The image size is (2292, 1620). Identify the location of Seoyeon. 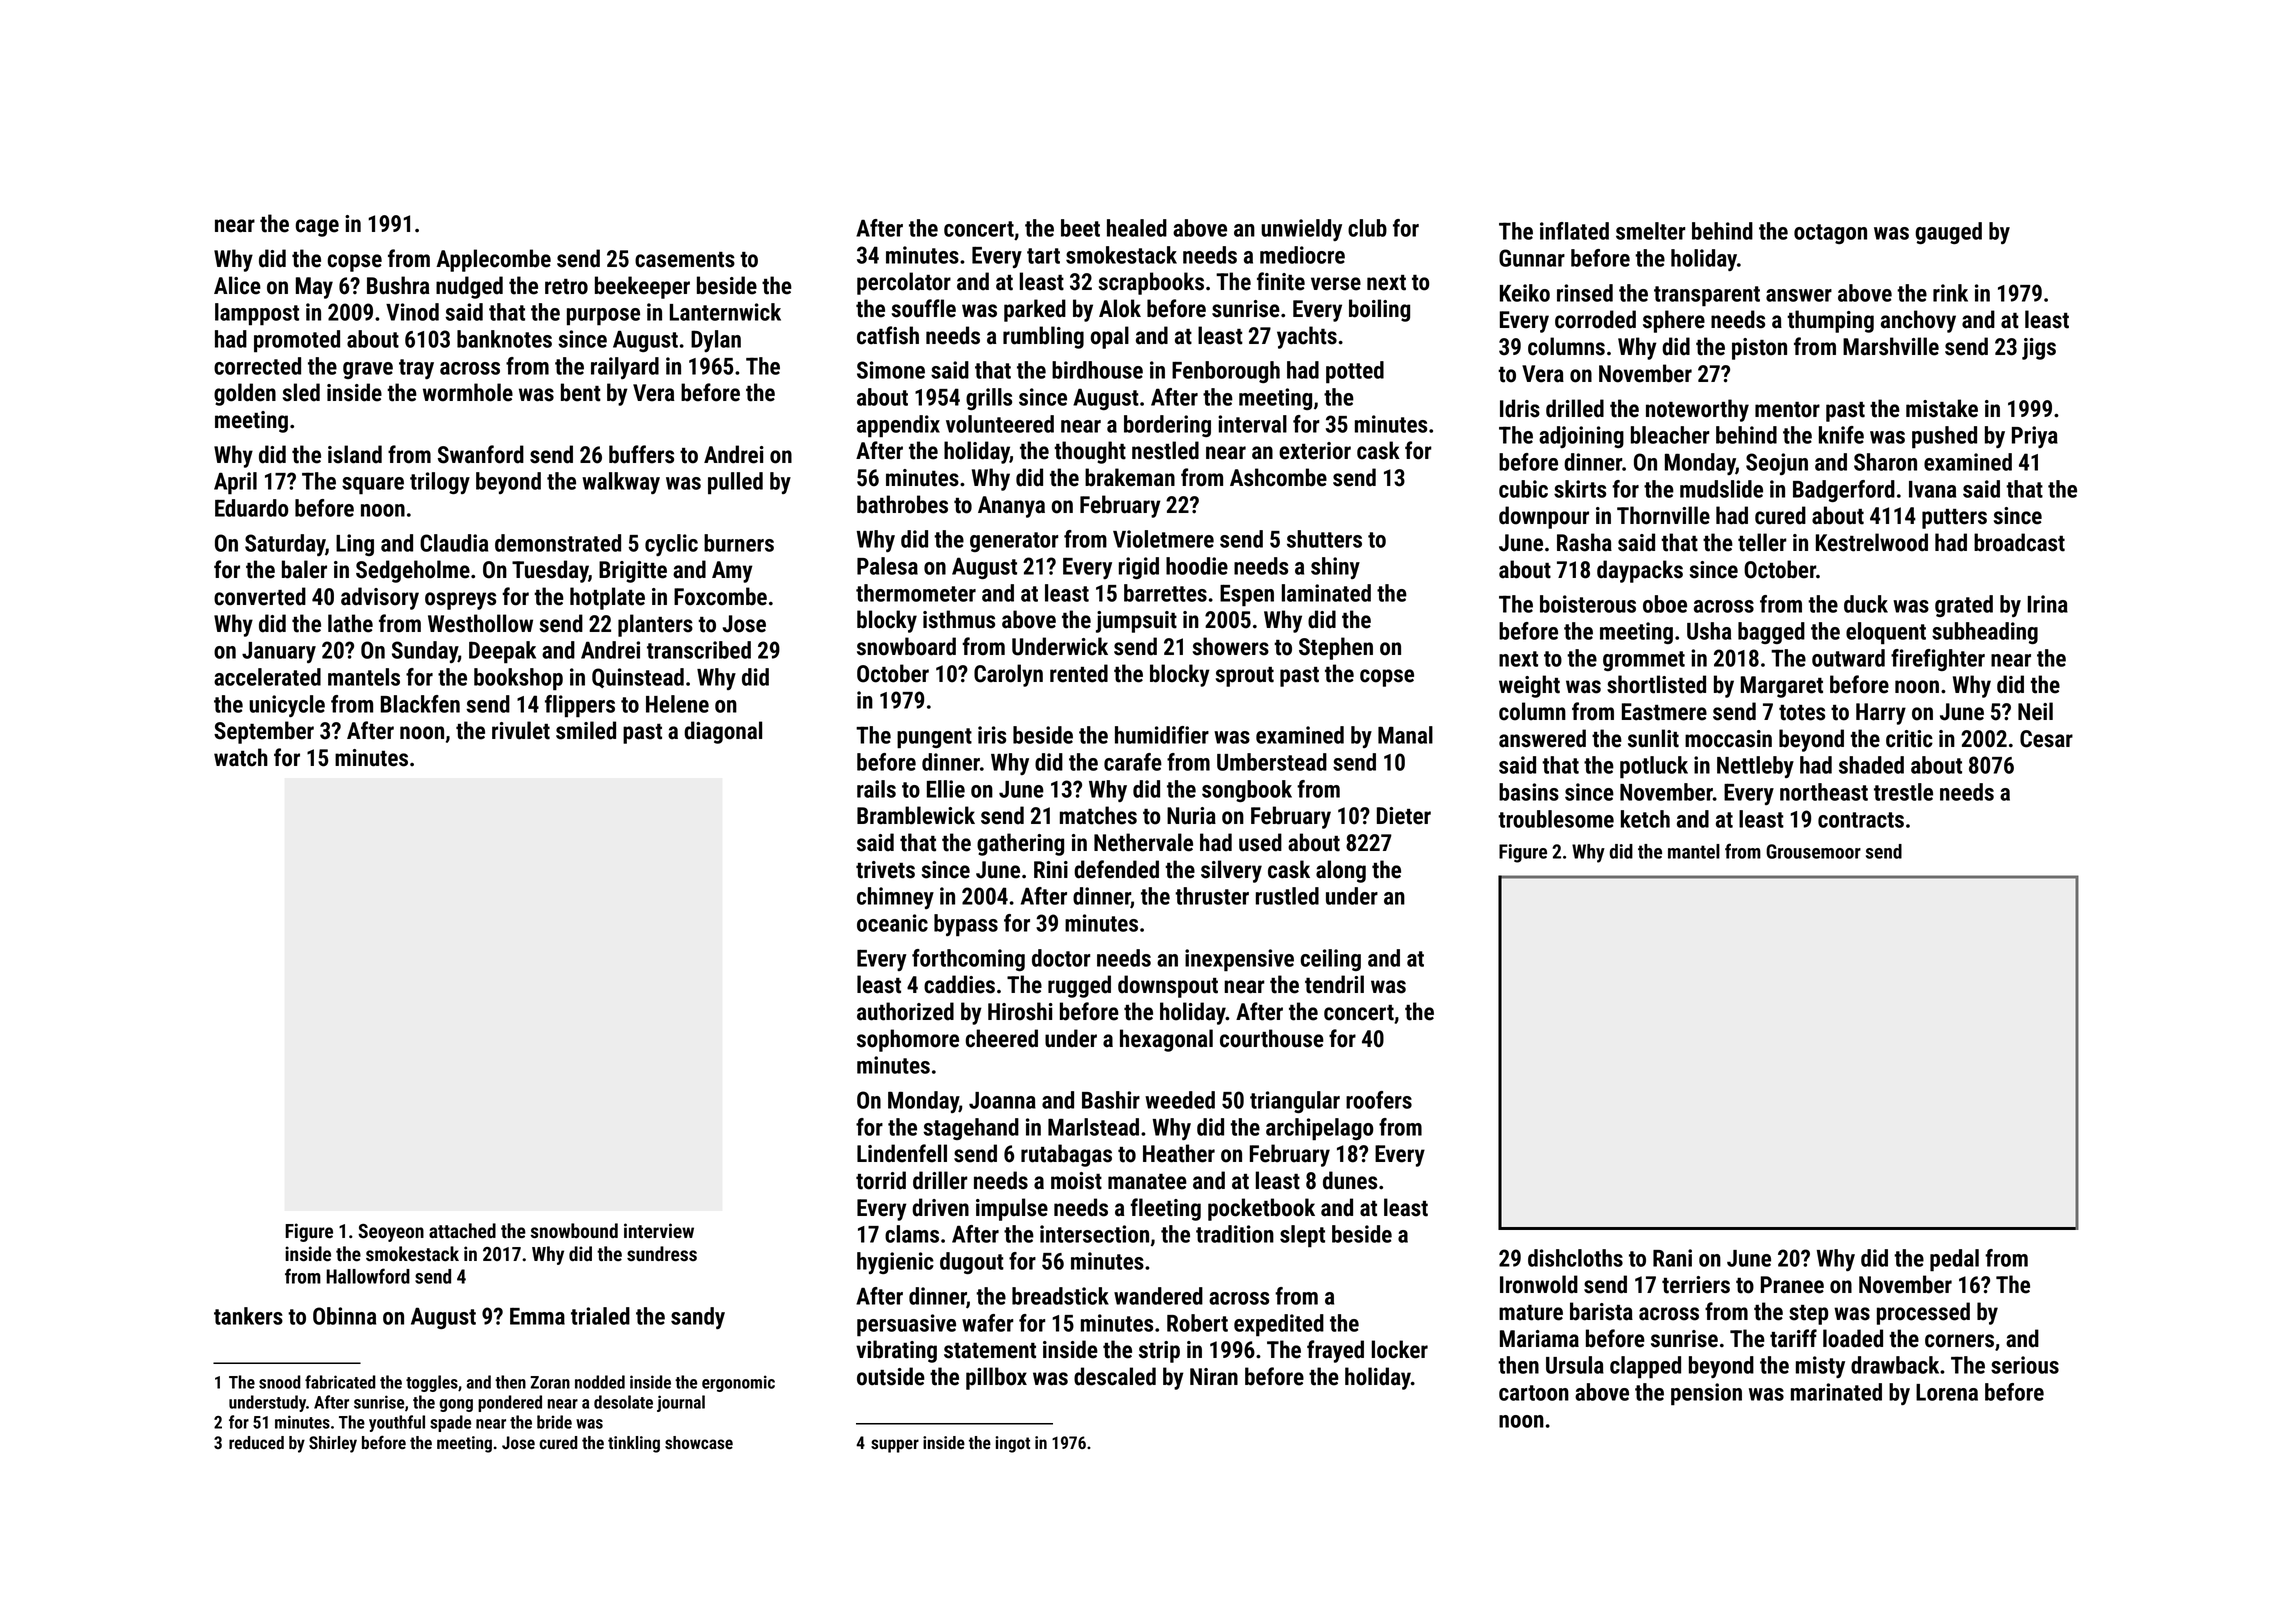
(391, 1233).
